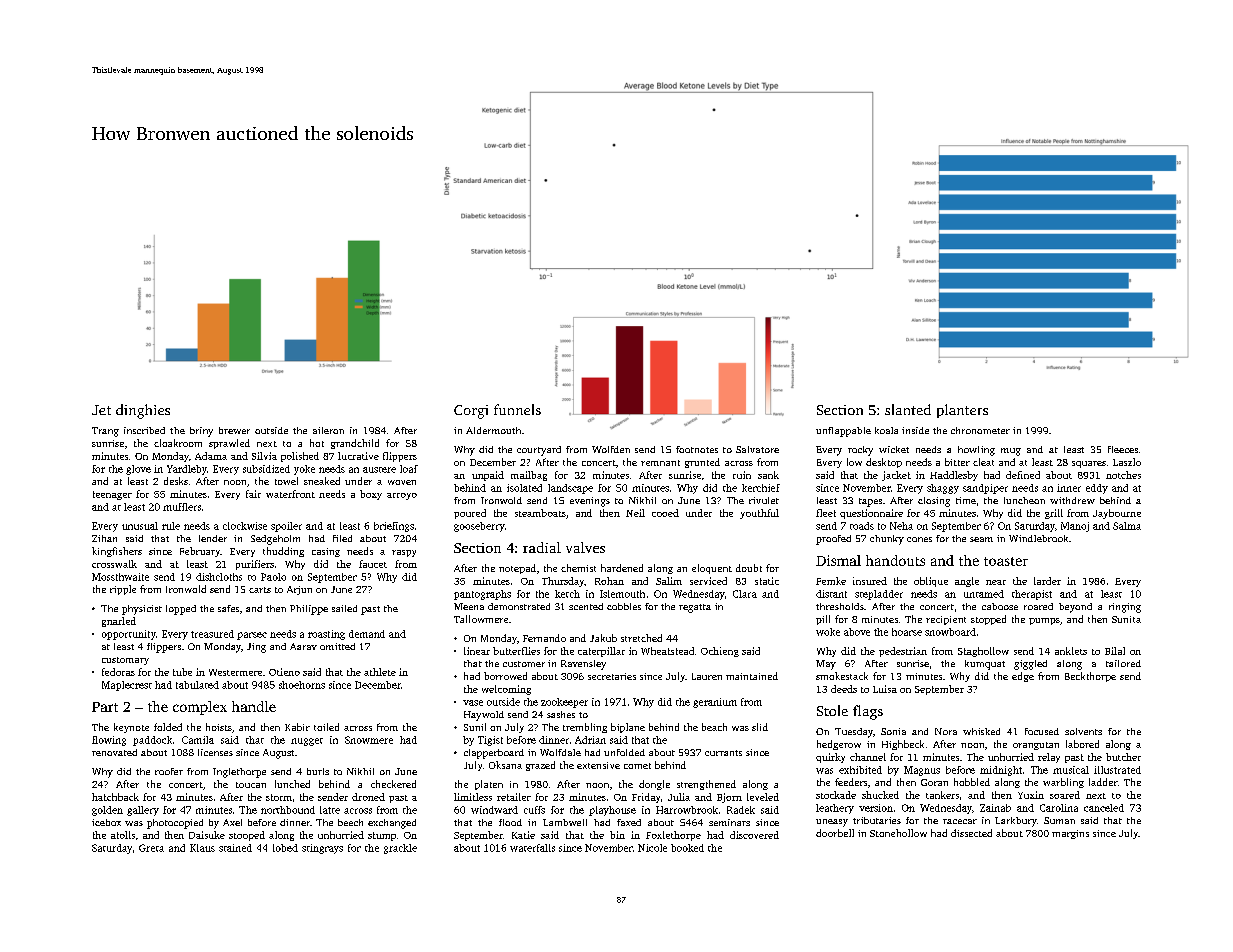 This screenshot has height=952, width=1233. What do you see at coordinates (1117, 770) in the screenshot?
I see `illustrated` at bounding box center [1117, 770].
